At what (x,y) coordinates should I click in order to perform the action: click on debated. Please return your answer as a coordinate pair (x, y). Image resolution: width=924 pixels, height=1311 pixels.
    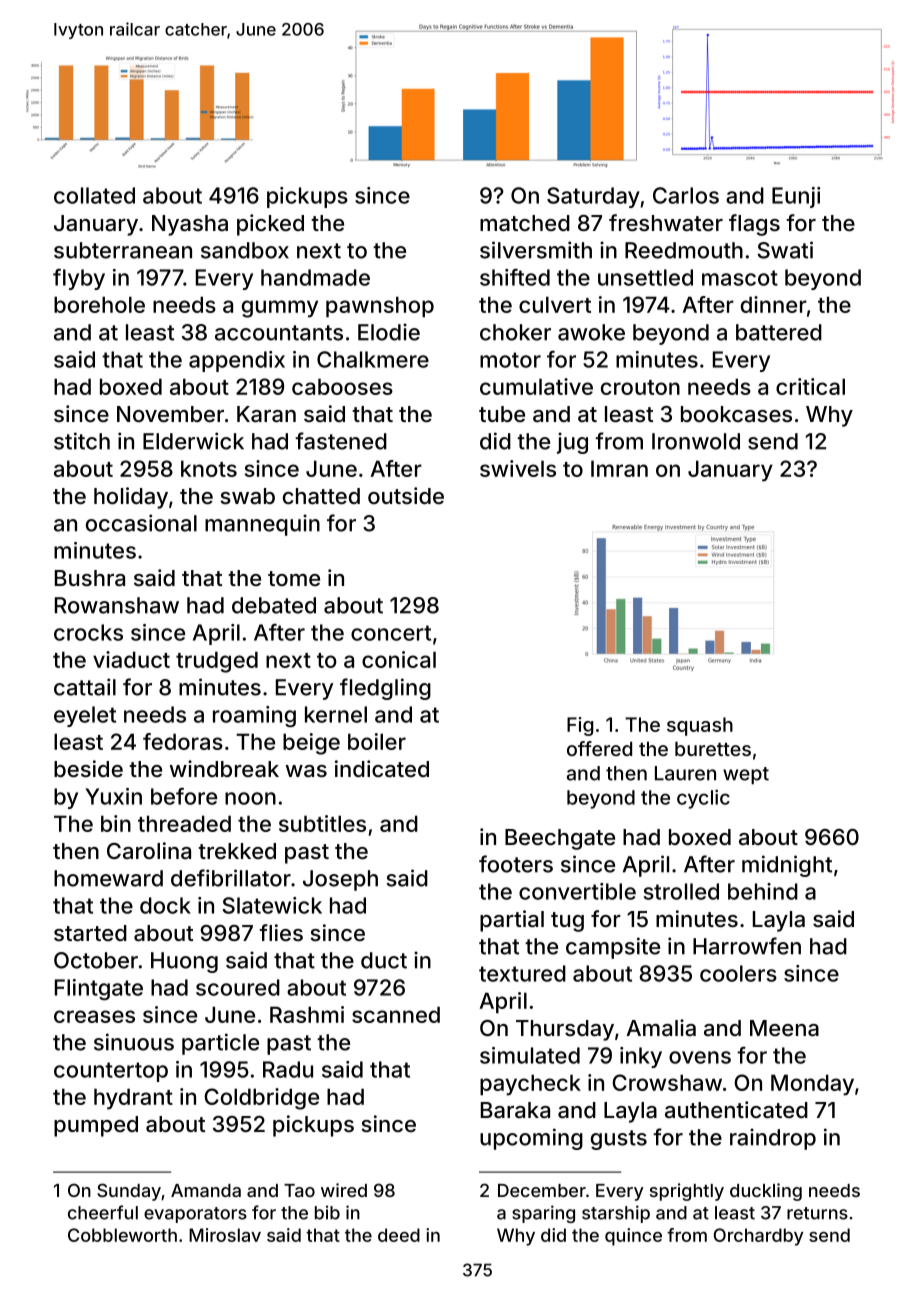
    Looking at the image, I should click on (274, 605).
